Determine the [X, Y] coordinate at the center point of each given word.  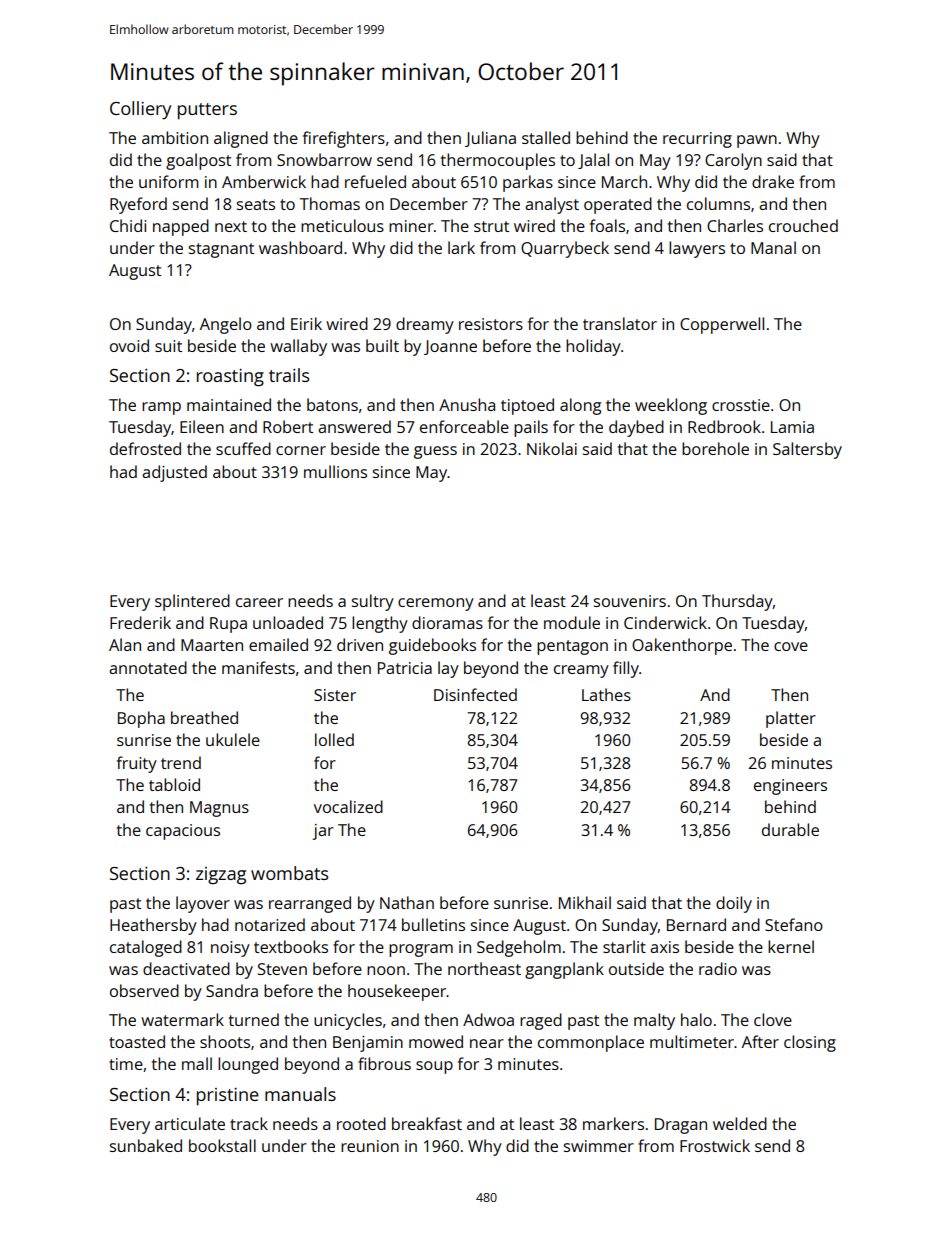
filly [626, 669]
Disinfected [475, 694]
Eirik [306, 323]
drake [773, 181]
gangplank [564, 970]
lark [461, 247]
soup [434, 1067]
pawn [757, 141]
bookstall [222, 1145]
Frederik [140, 622]
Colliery [140, 110]
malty [654, 1021]
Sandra [232, 990]
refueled [375, 181]
